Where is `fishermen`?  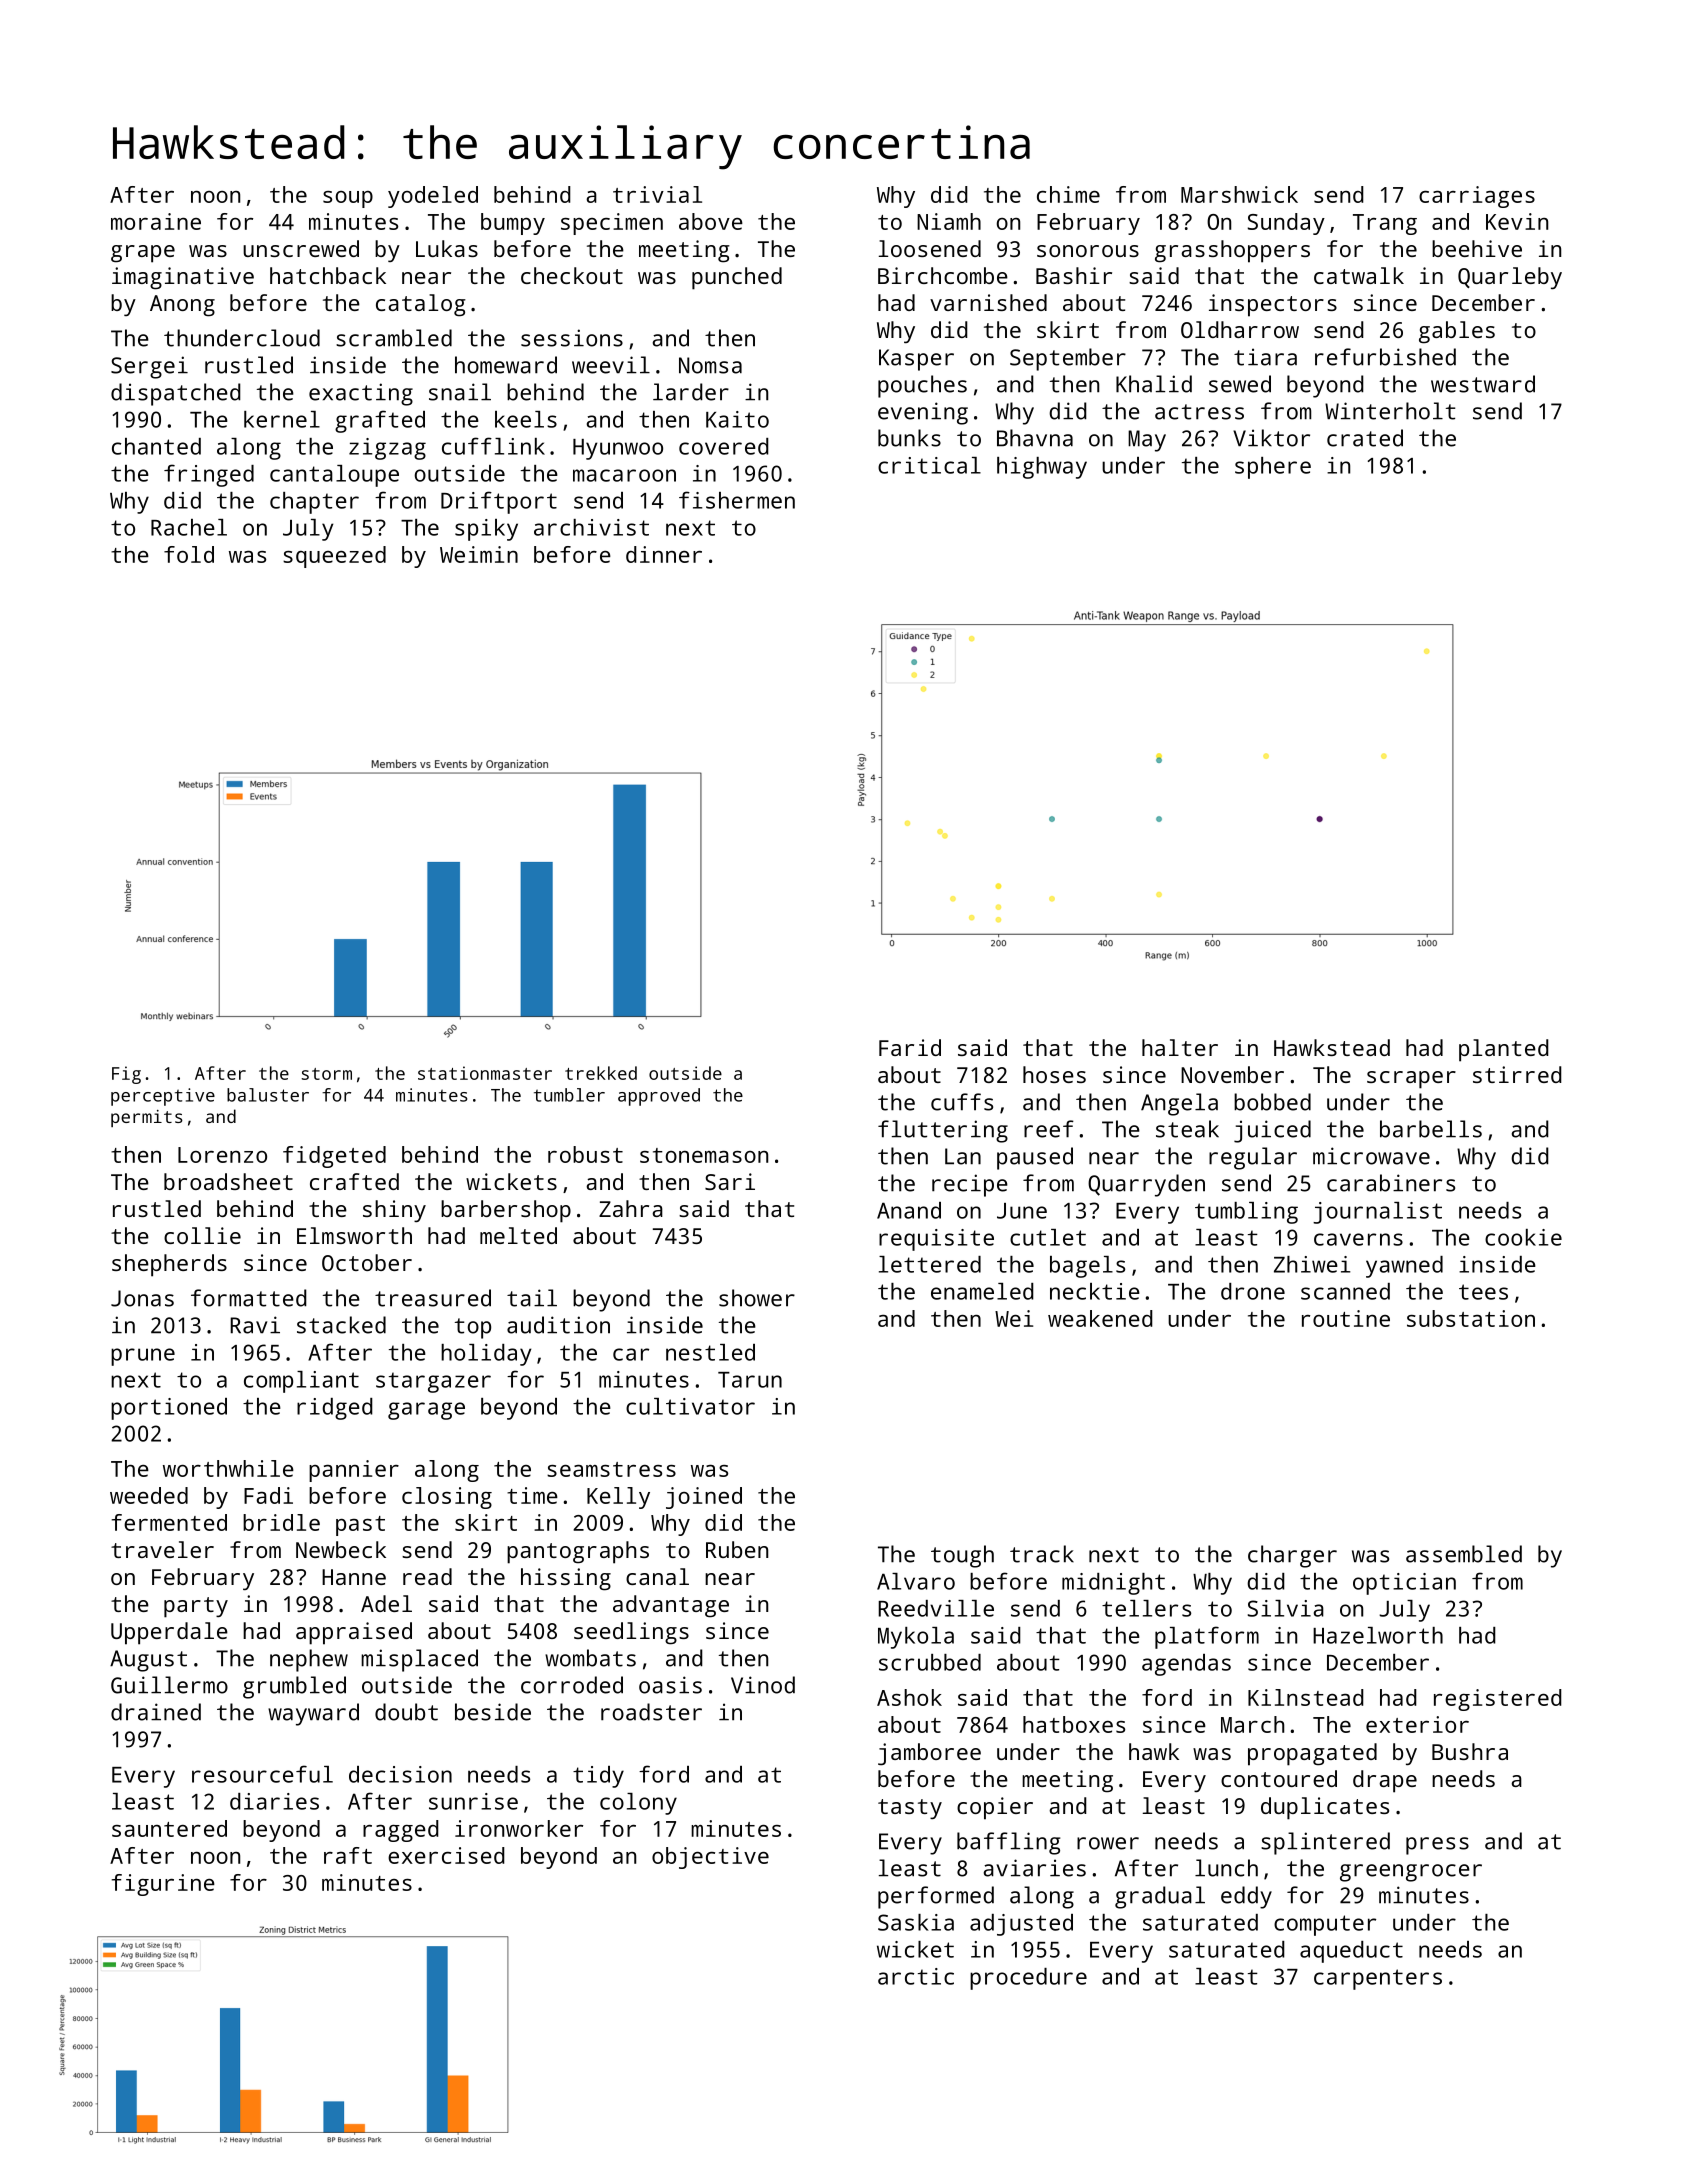 fishermen is located at coordinates (737, 500).
